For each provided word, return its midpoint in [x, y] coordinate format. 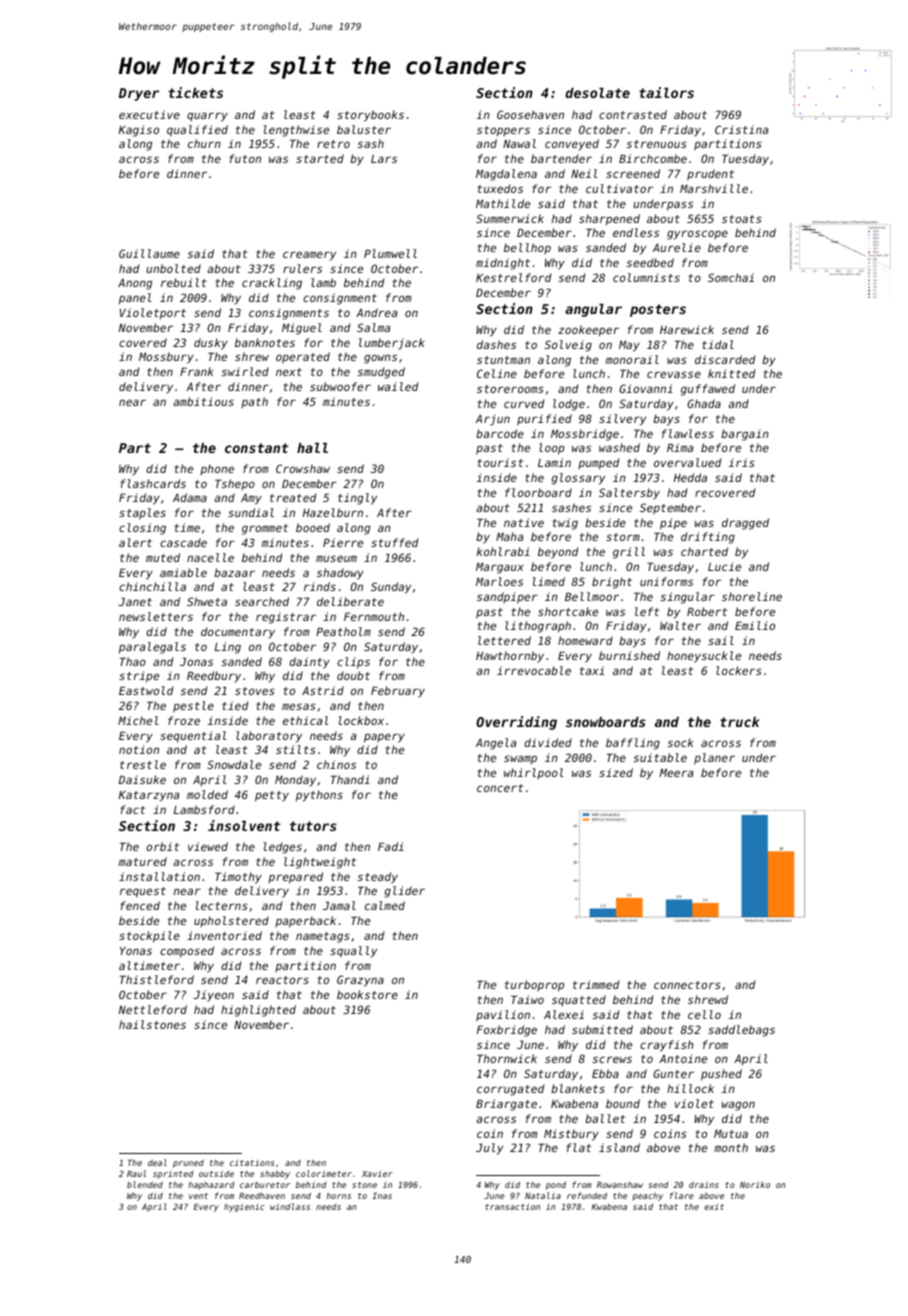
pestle [193, 707]
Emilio [755, 625]
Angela [496, 744]
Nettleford [153, 1009]
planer [714, 759]
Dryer [139, 94]
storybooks [370, 116]
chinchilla [152, 586]
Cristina [741, 129]
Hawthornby [510, 657]
